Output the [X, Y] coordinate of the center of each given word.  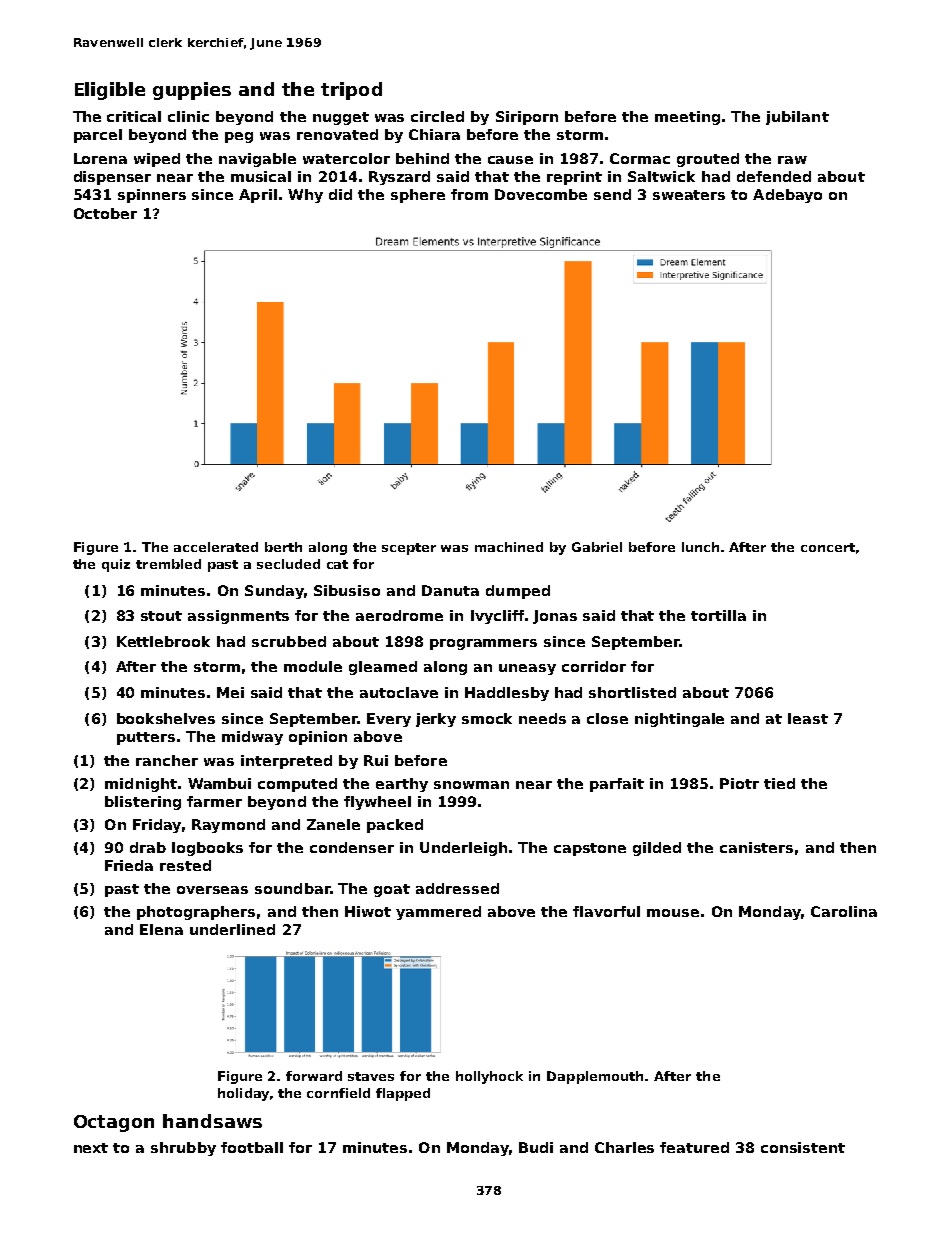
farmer [214, 801]
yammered [438, 913]
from [469, 194]
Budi [536, 1147]
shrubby [183, 1149]
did [340, 194]
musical [261, 176]
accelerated [216, 547]
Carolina [844, 911]
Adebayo [787, 196]
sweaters [689, 195]
